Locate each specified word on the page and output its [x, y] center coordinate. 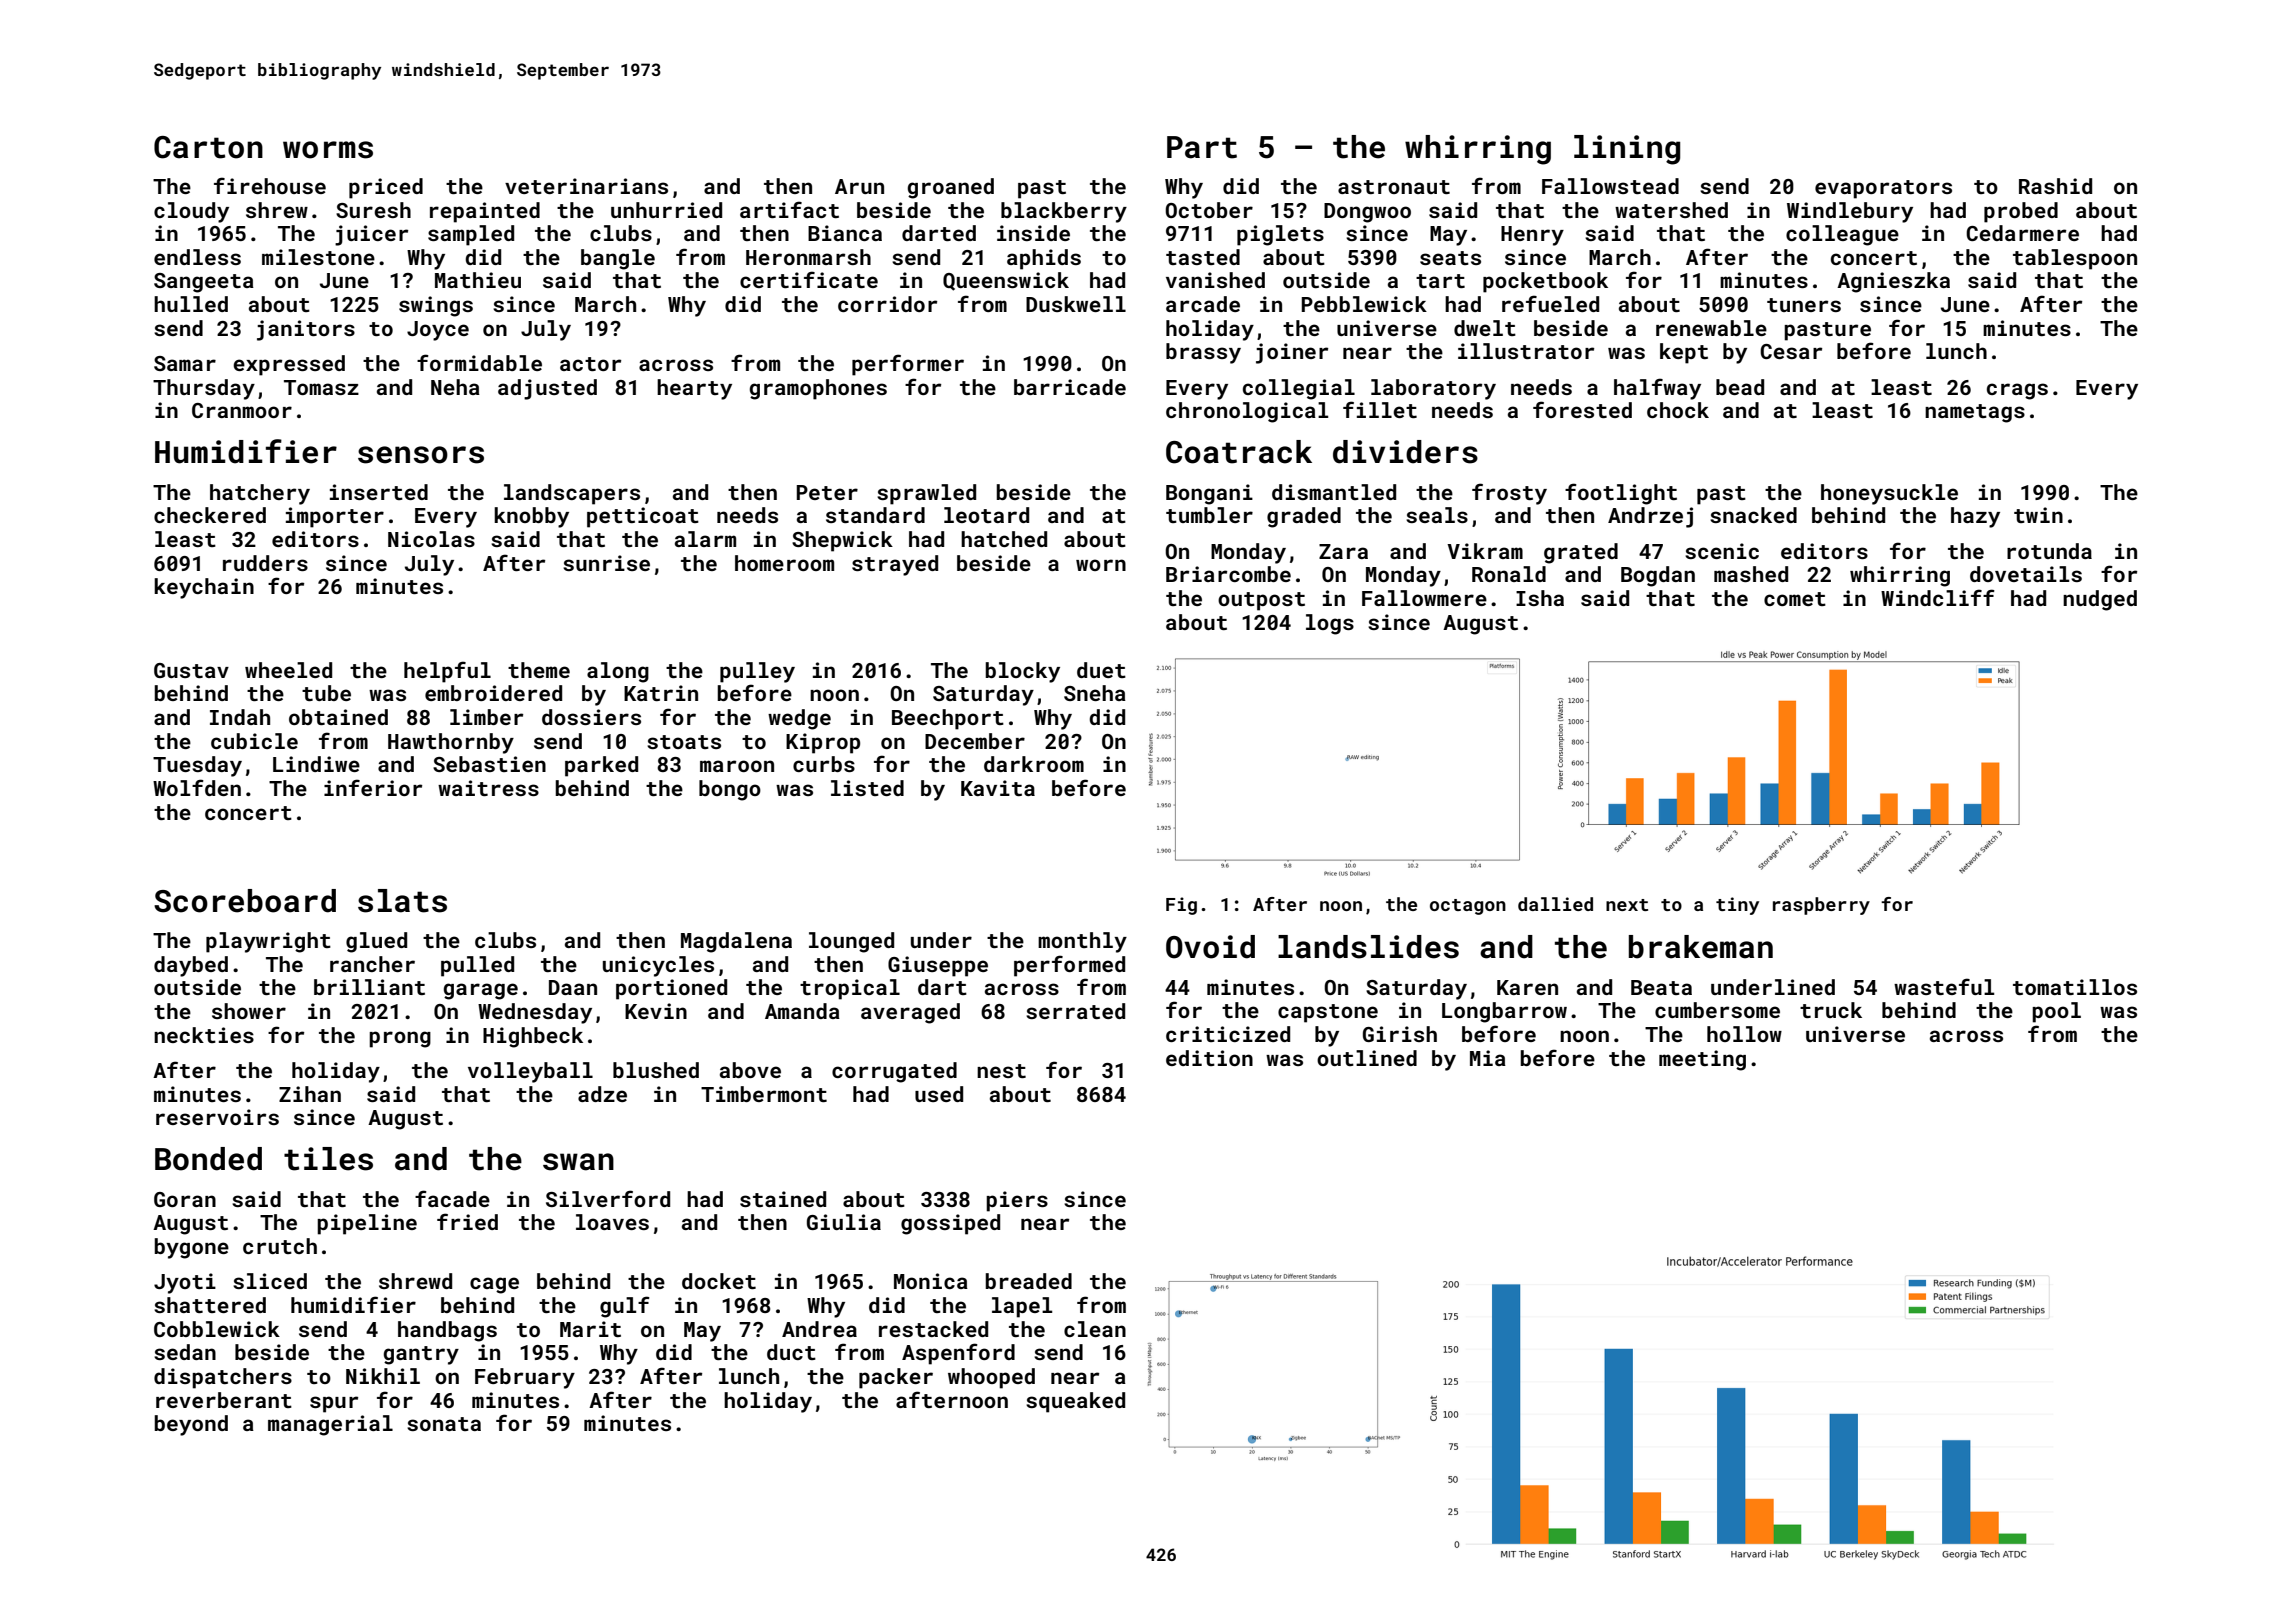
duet [1101, 670]
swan [578, 1162]
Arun [859, 186]
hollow [1744, 1034]
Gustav [191, 670]
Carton [208, 147]
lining [1627, 150]
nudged [2100, 600]
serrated [1075, 1011]
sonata [444, 1424]
